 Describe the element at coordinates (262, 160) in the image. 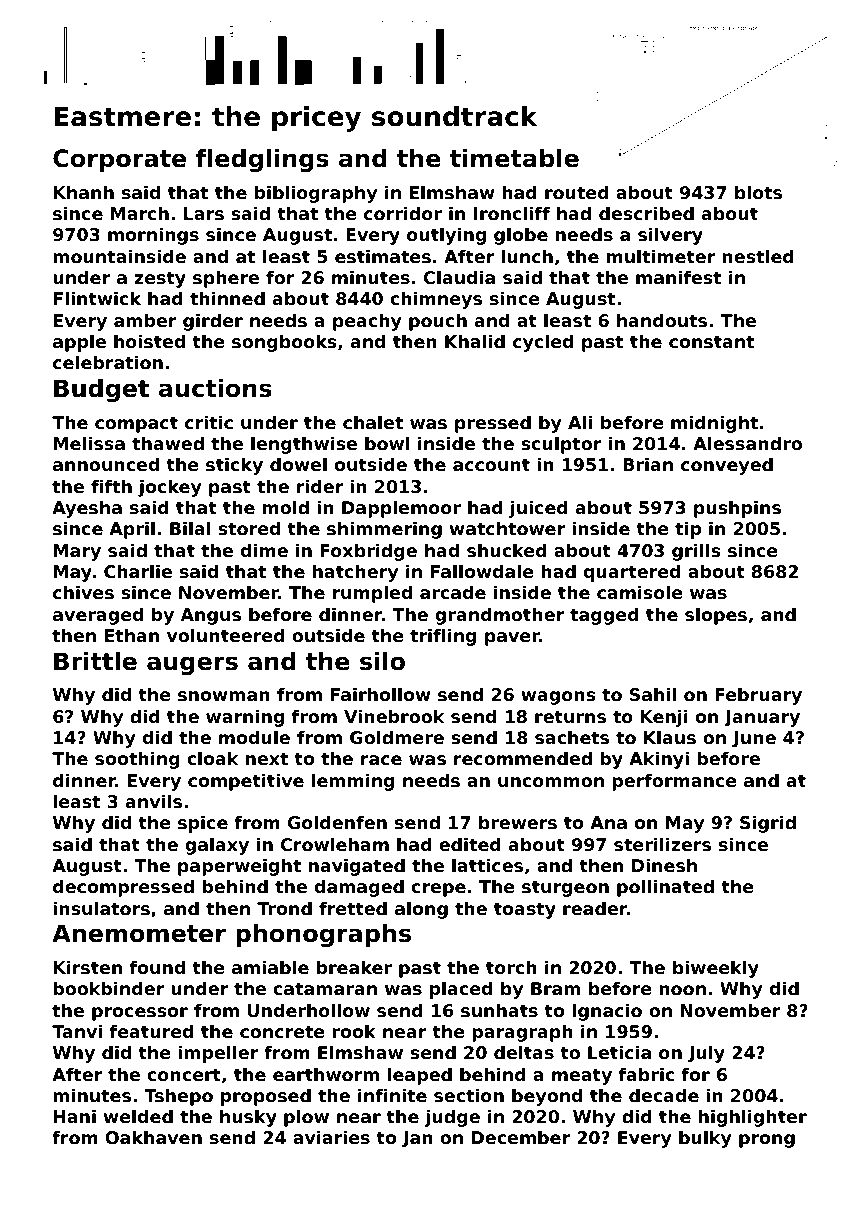

I see `fledglings` at that location.
